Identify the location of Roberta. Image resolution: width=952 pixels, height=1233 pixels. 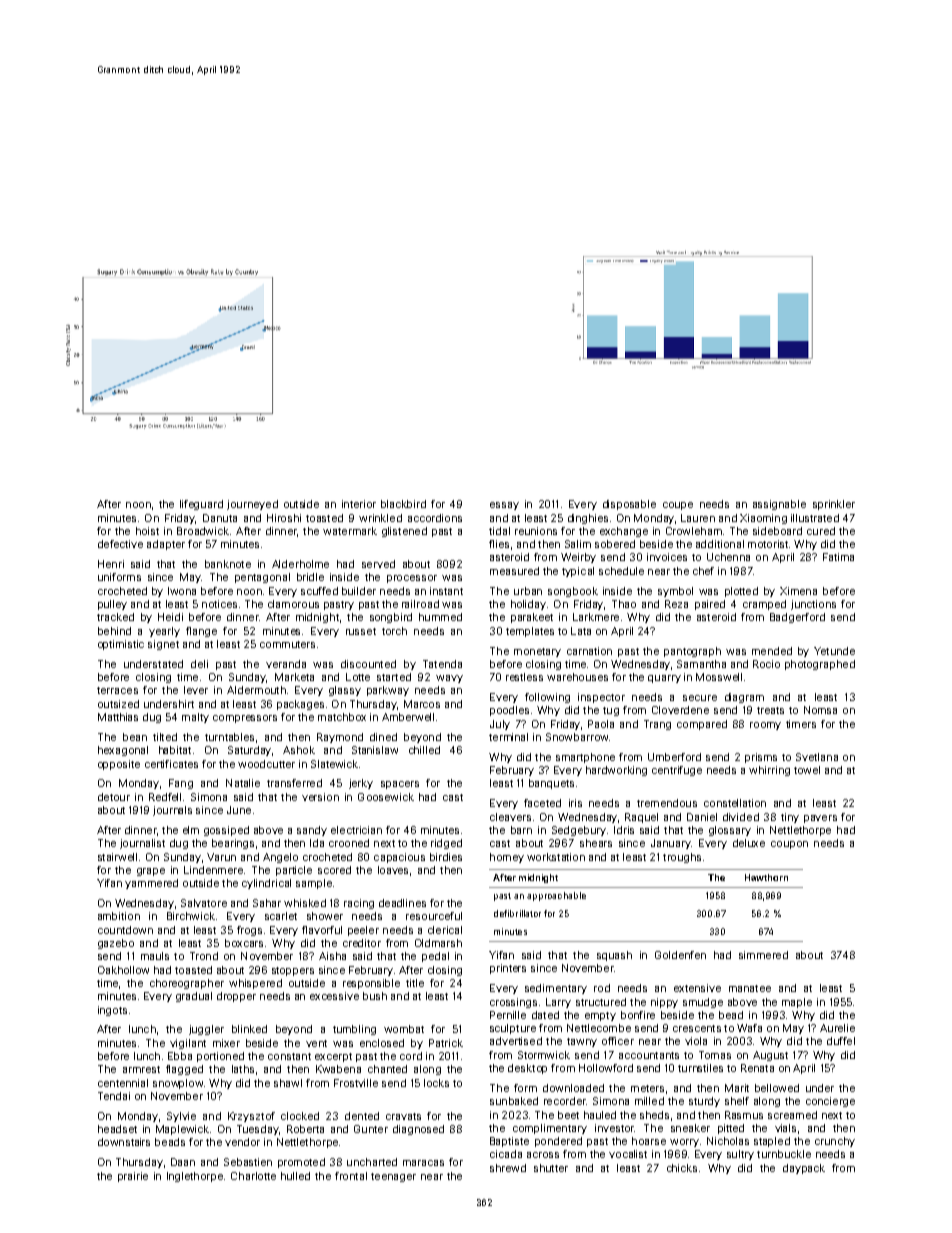
(305, 1129).
